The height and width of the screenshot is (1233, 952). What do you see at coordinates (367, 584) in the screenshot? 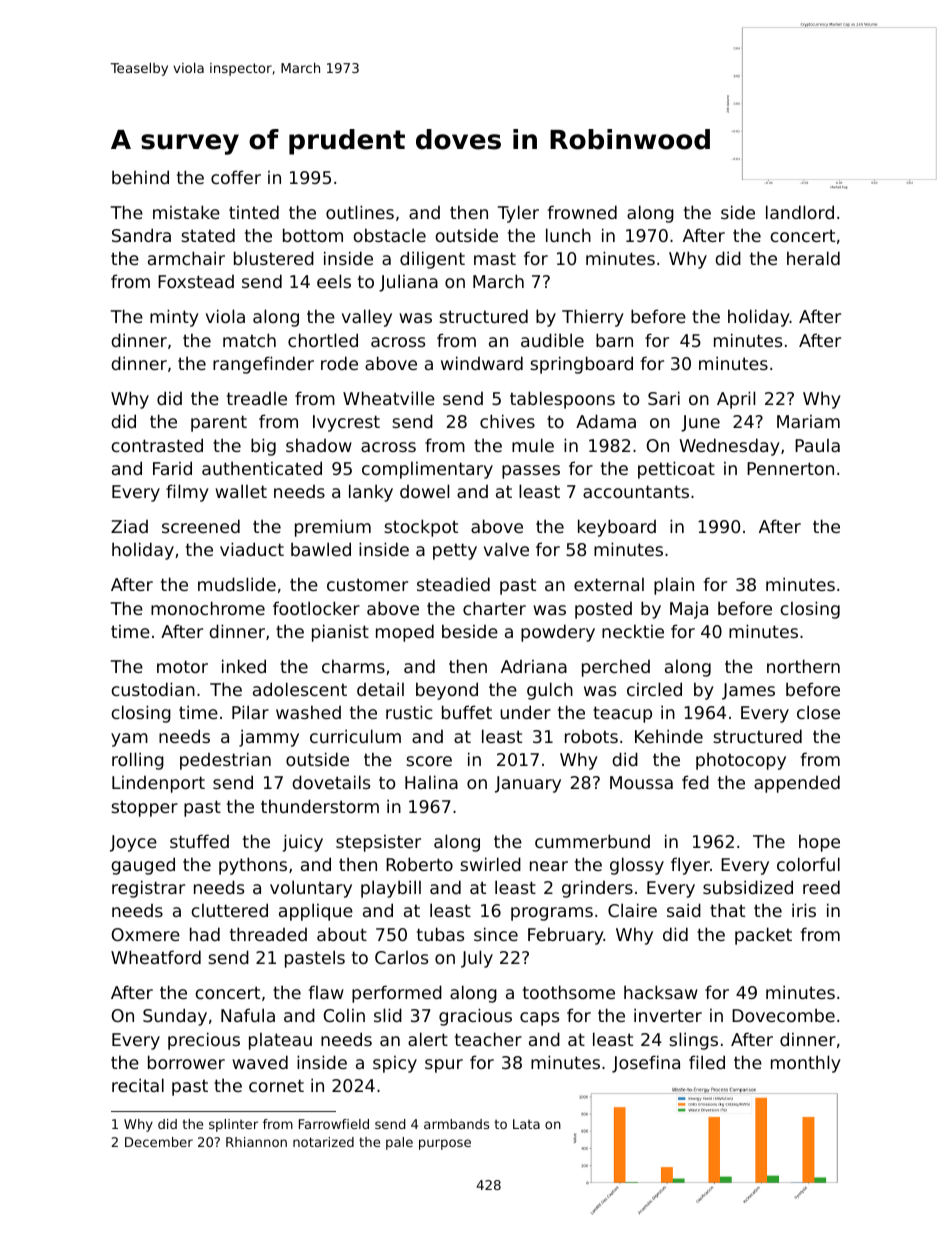
I see `customer` at bounding box center [367, 584].
